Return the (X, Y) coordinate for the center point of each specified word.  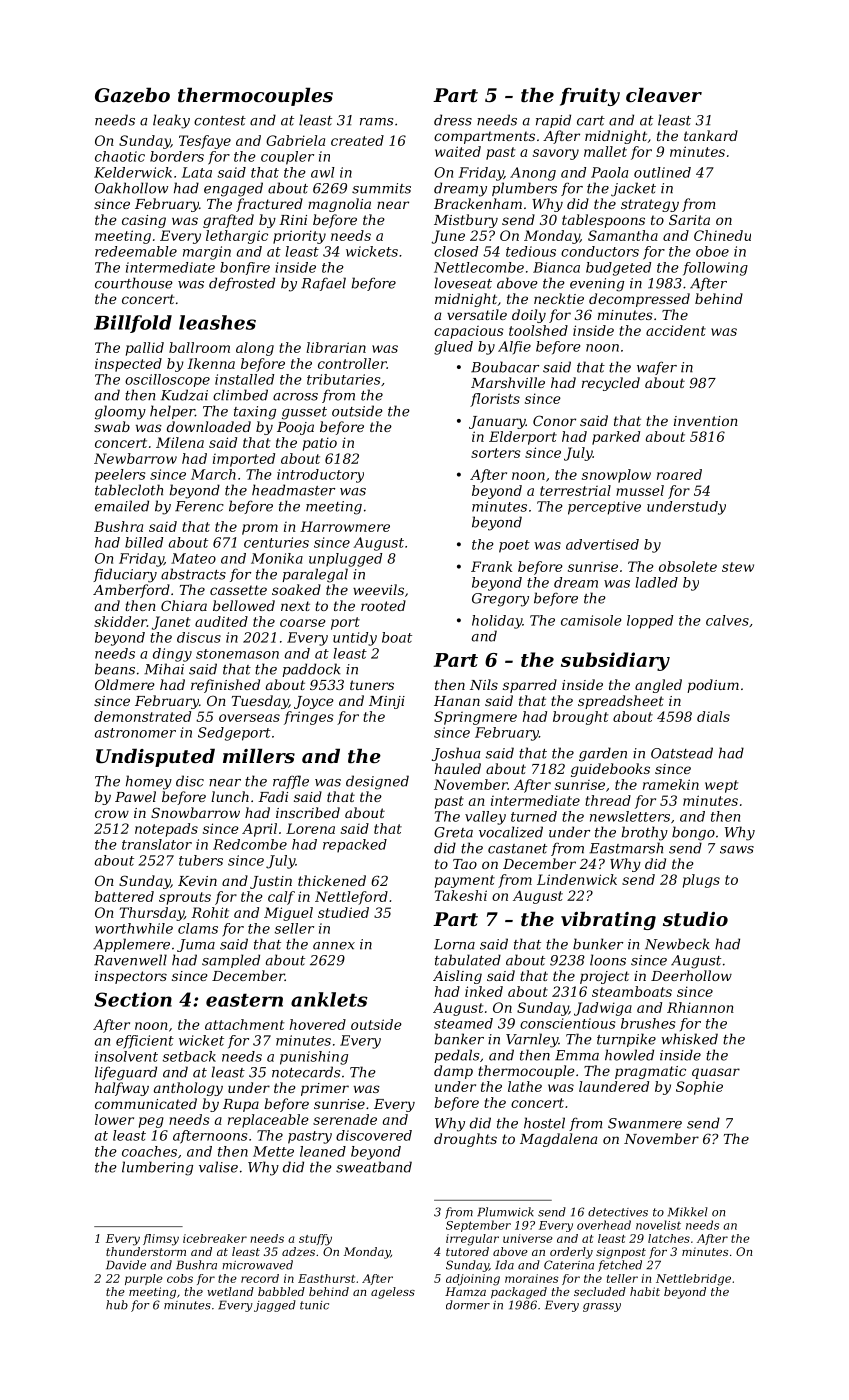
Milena (180, 442)
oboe (712, 251)
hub (117, 1305)
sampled (231, 961)
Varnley (532, 1040)
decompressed (639, 300)
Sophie (699, 1088)
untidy (355, 639)
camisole (591, 620)
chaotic (120, 156)
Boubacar (505, 367)
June (448, 237)
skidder (120, 621)
